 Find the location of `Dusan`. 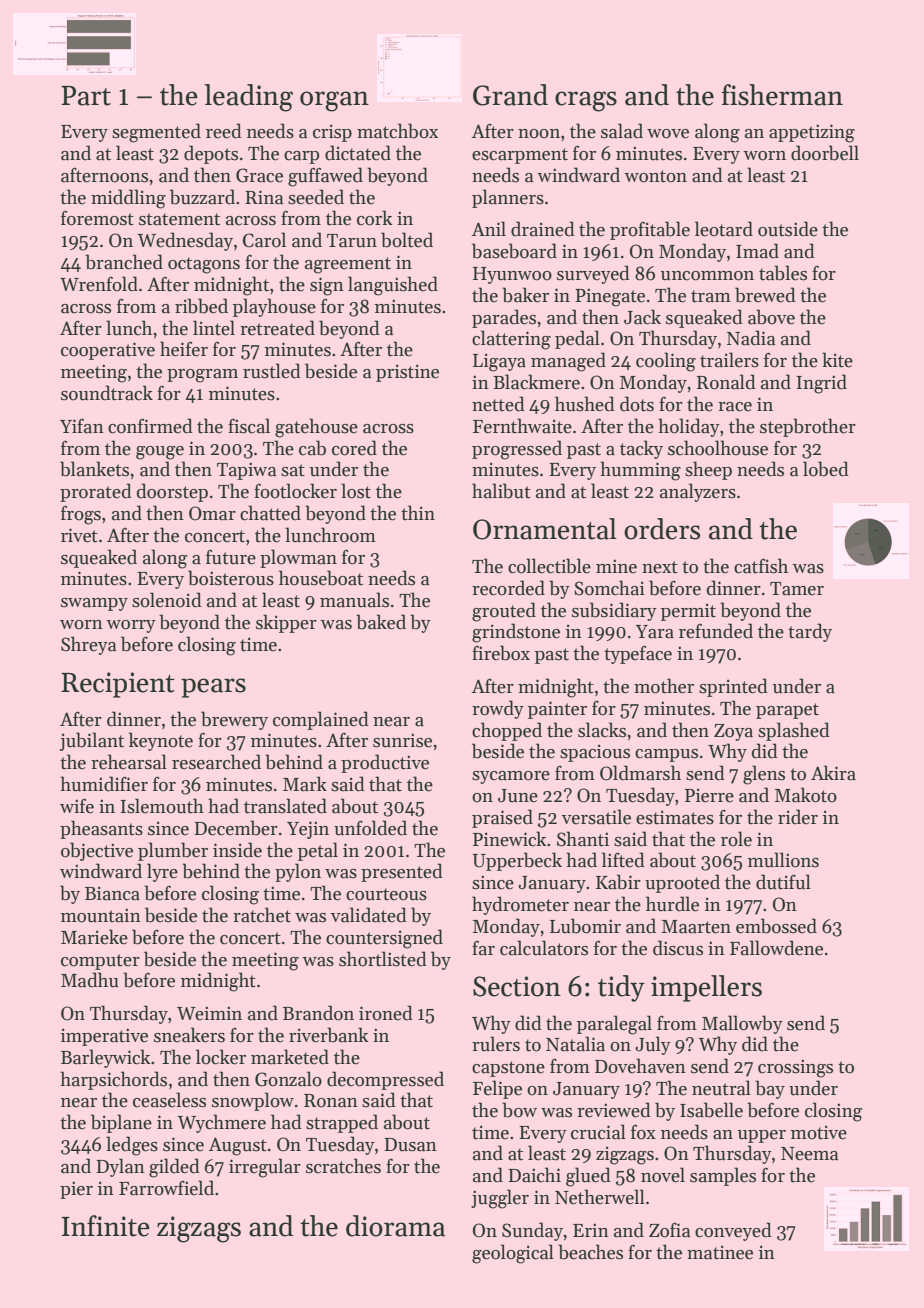

Dusan is located at coordinates (410, 1145).
